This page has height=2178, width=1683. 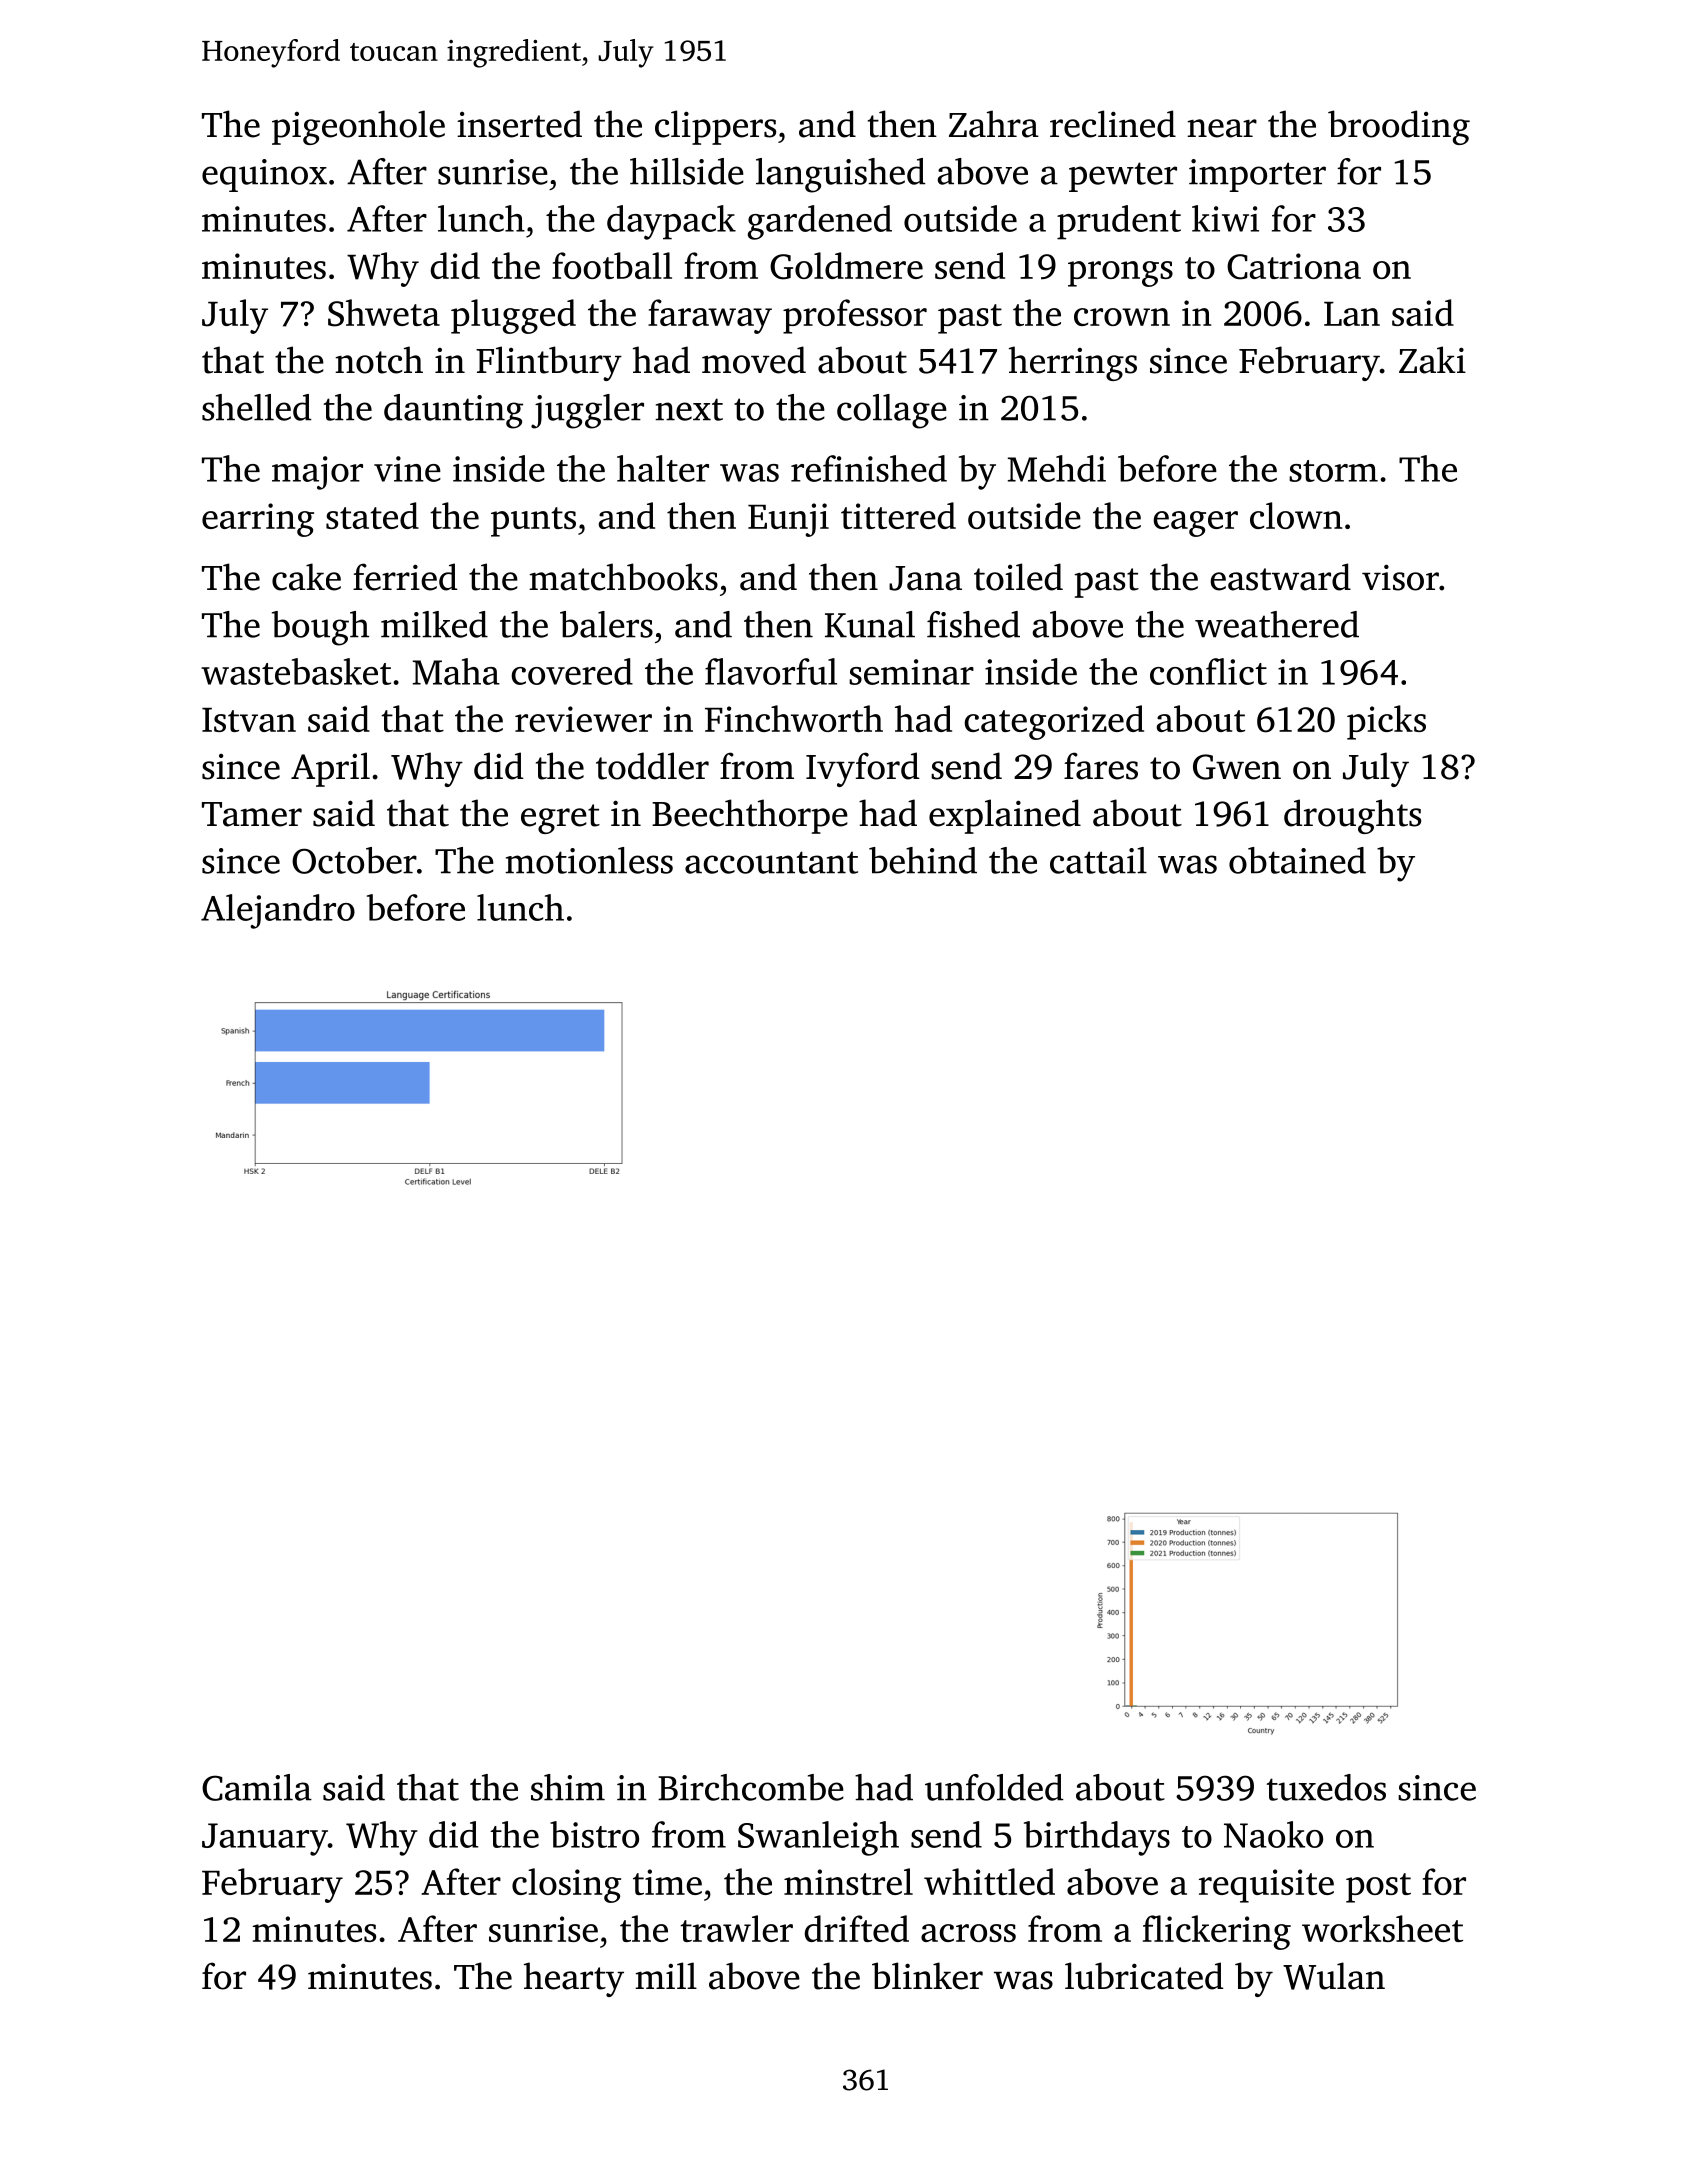 What do you see at coordinates (973, 624) in the page?
I see `fished` at bounding box center [973, 624].
